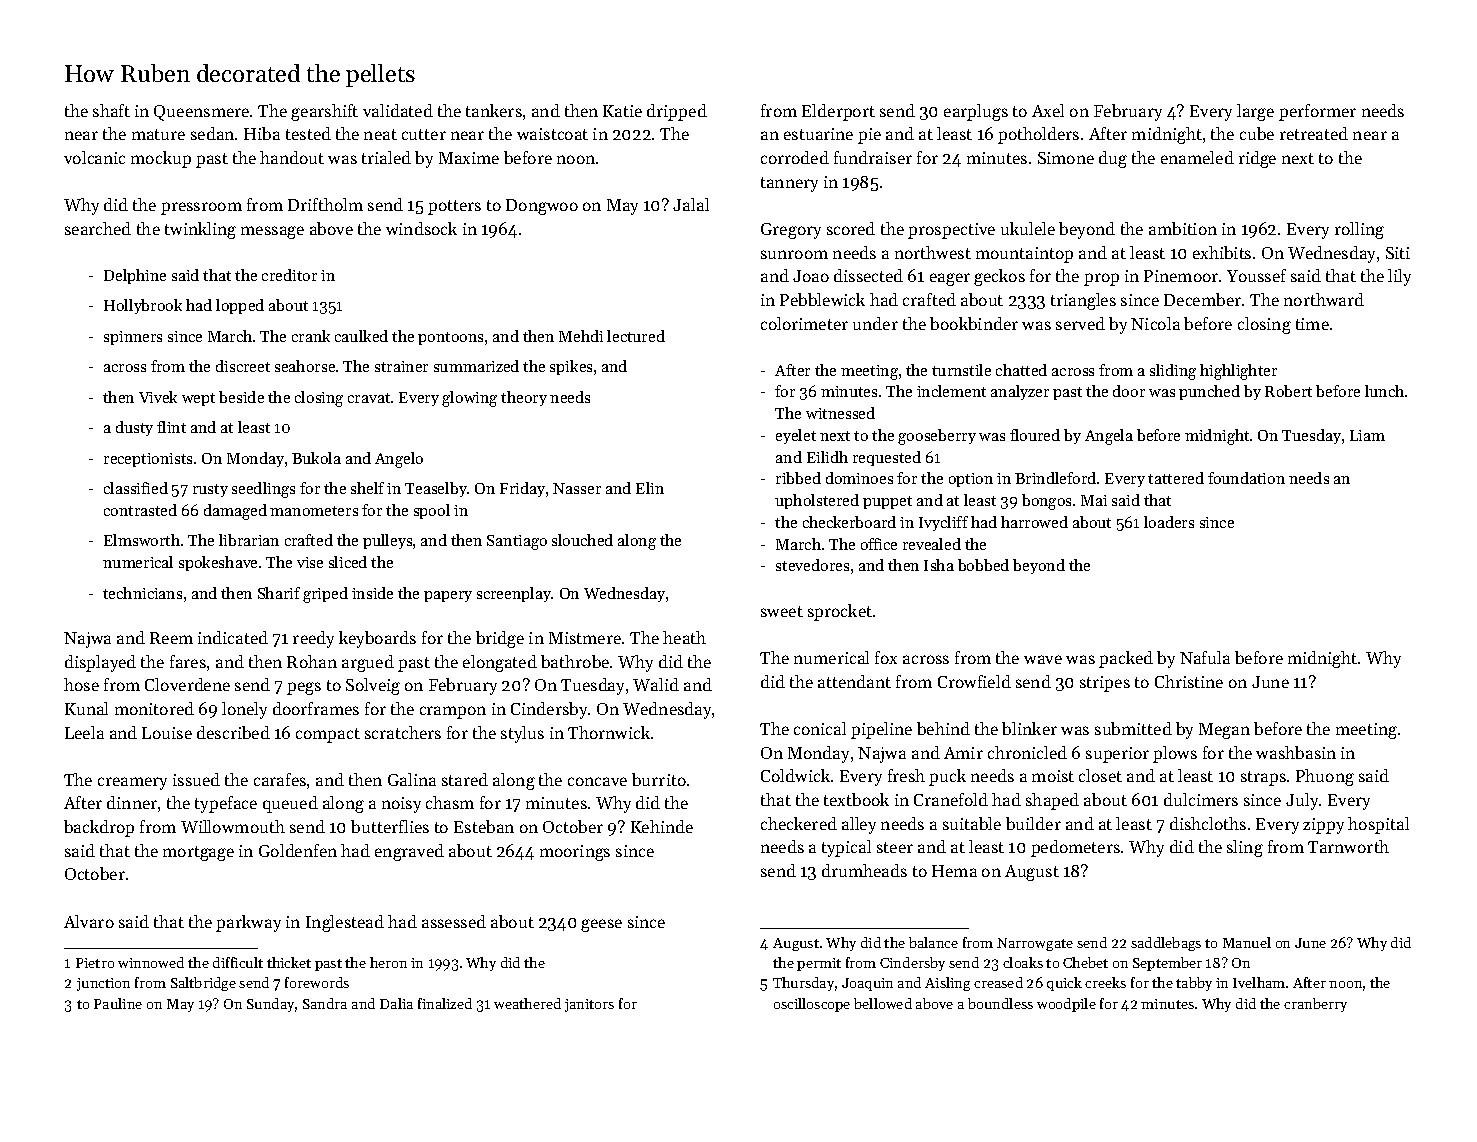 The image size is (1477, 1142). I want to click on permit, so click(819, 964).
